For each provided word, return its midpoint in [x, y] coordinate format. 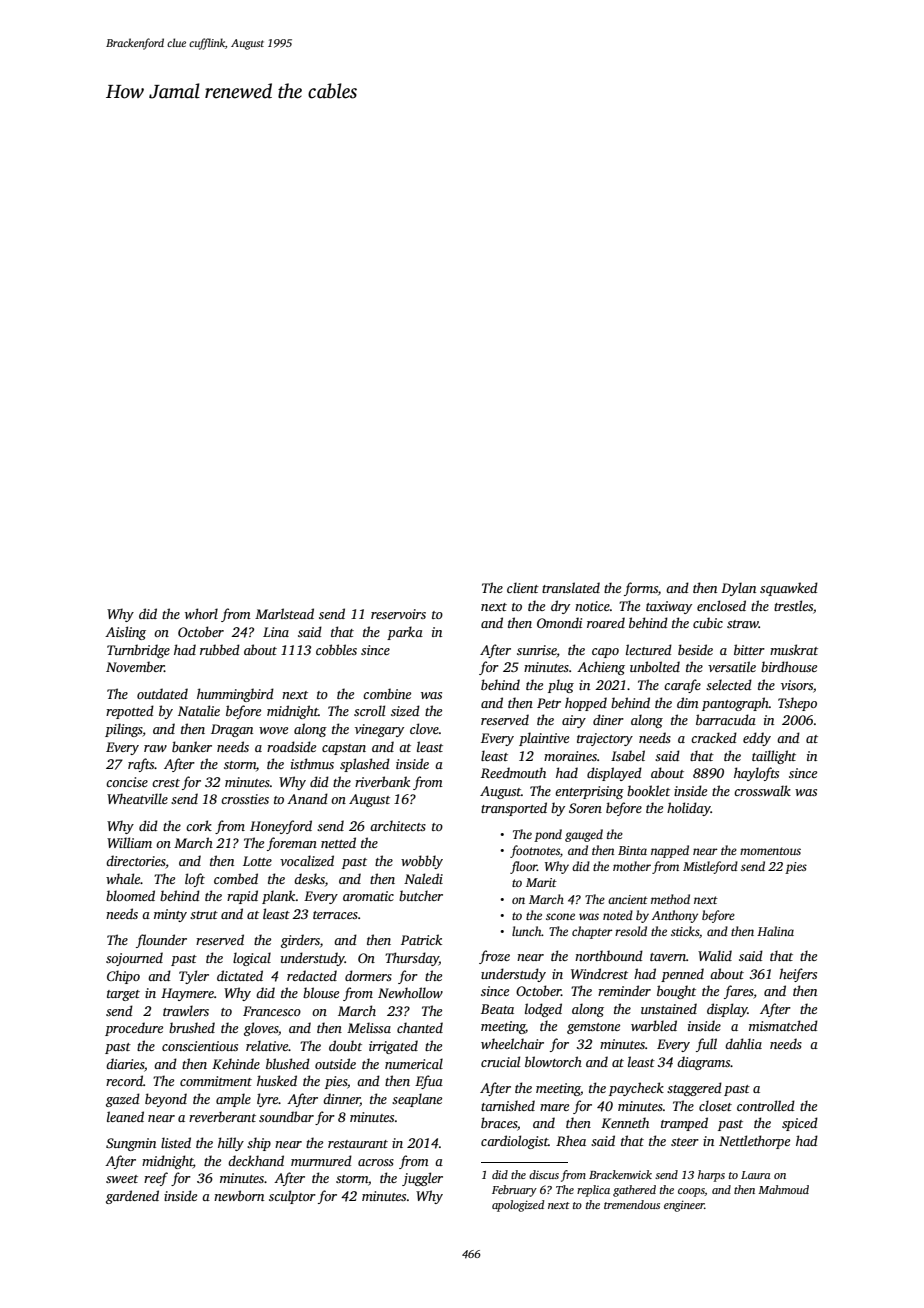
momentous [770, 851]
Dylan [738, 589]
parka [405, 633]
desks [309, 878]
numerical [414, 1063]
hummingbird [235, 695]
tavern [668, 957]
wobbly [422, 862]
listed [176, 1142]
